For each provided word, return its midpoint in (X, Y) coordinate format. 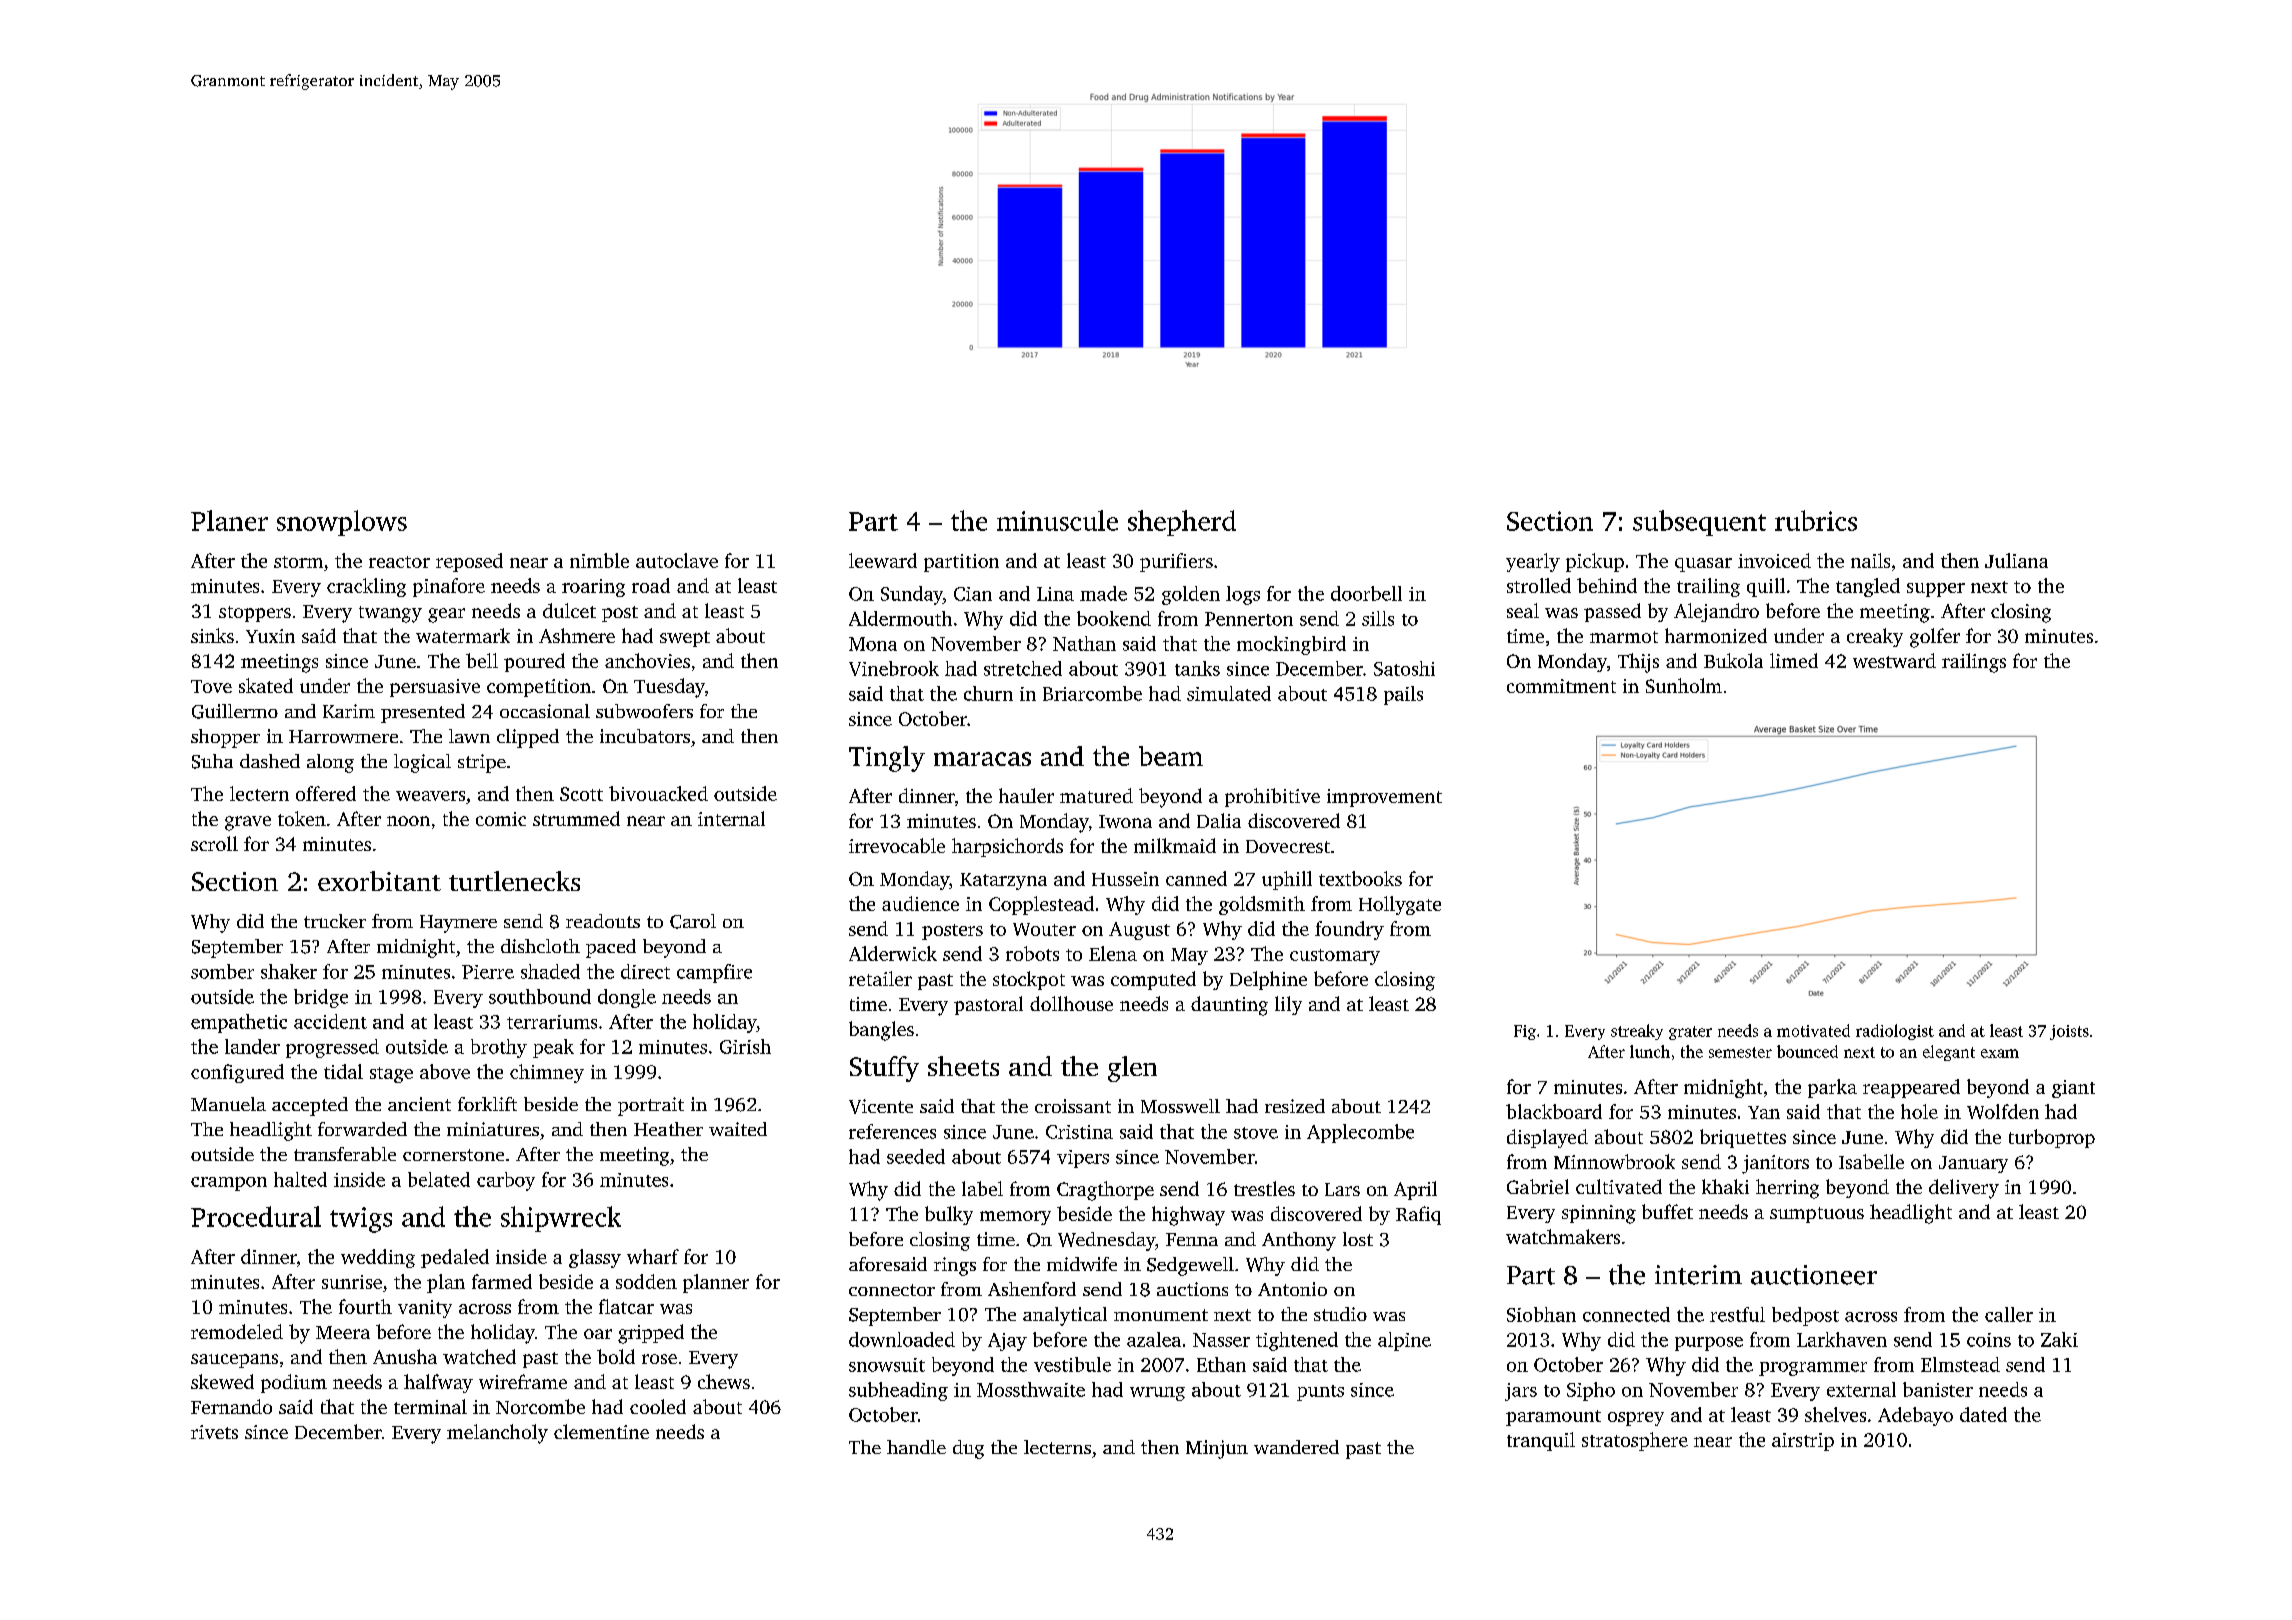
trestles (1264, 1188)
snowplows (342, 523)
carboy (506, 1181)
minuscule (1057, 520)
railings (1974, 663)
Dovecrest (1288, 846)
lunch (1650, 1051)
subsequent (1699, 523)
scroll (214, 843)
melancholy (497, 1434)
